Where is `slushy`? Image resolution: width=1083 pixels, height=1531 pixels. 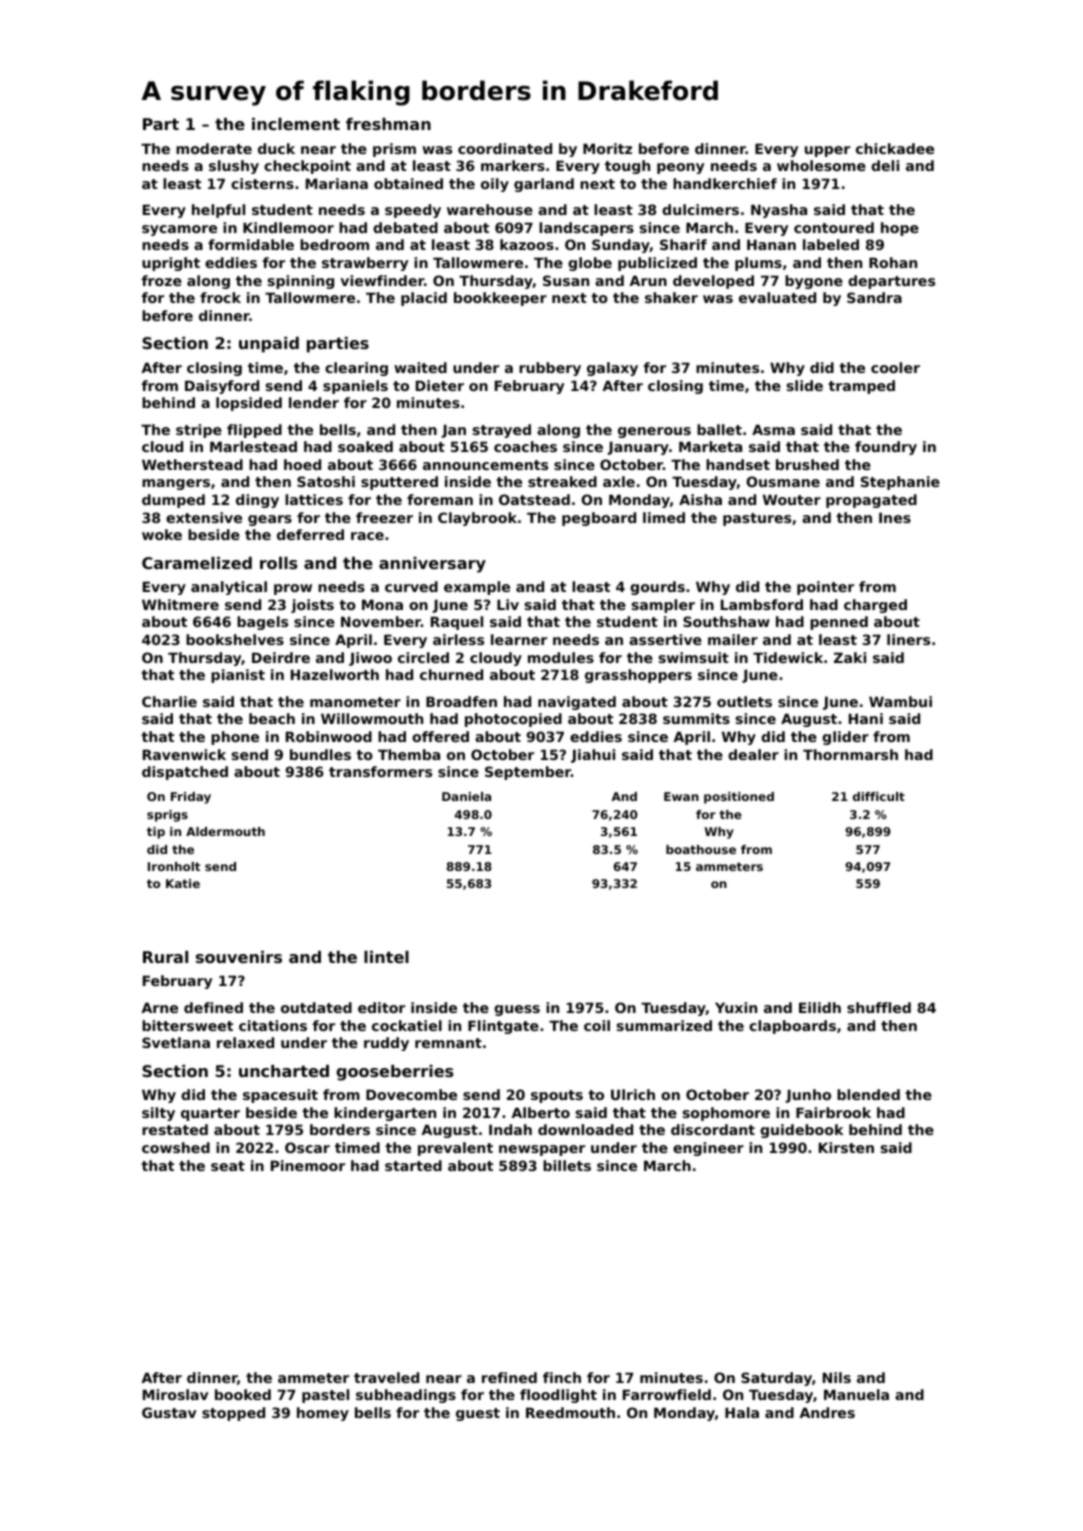 slushy is located at coordinates (234, 167).
